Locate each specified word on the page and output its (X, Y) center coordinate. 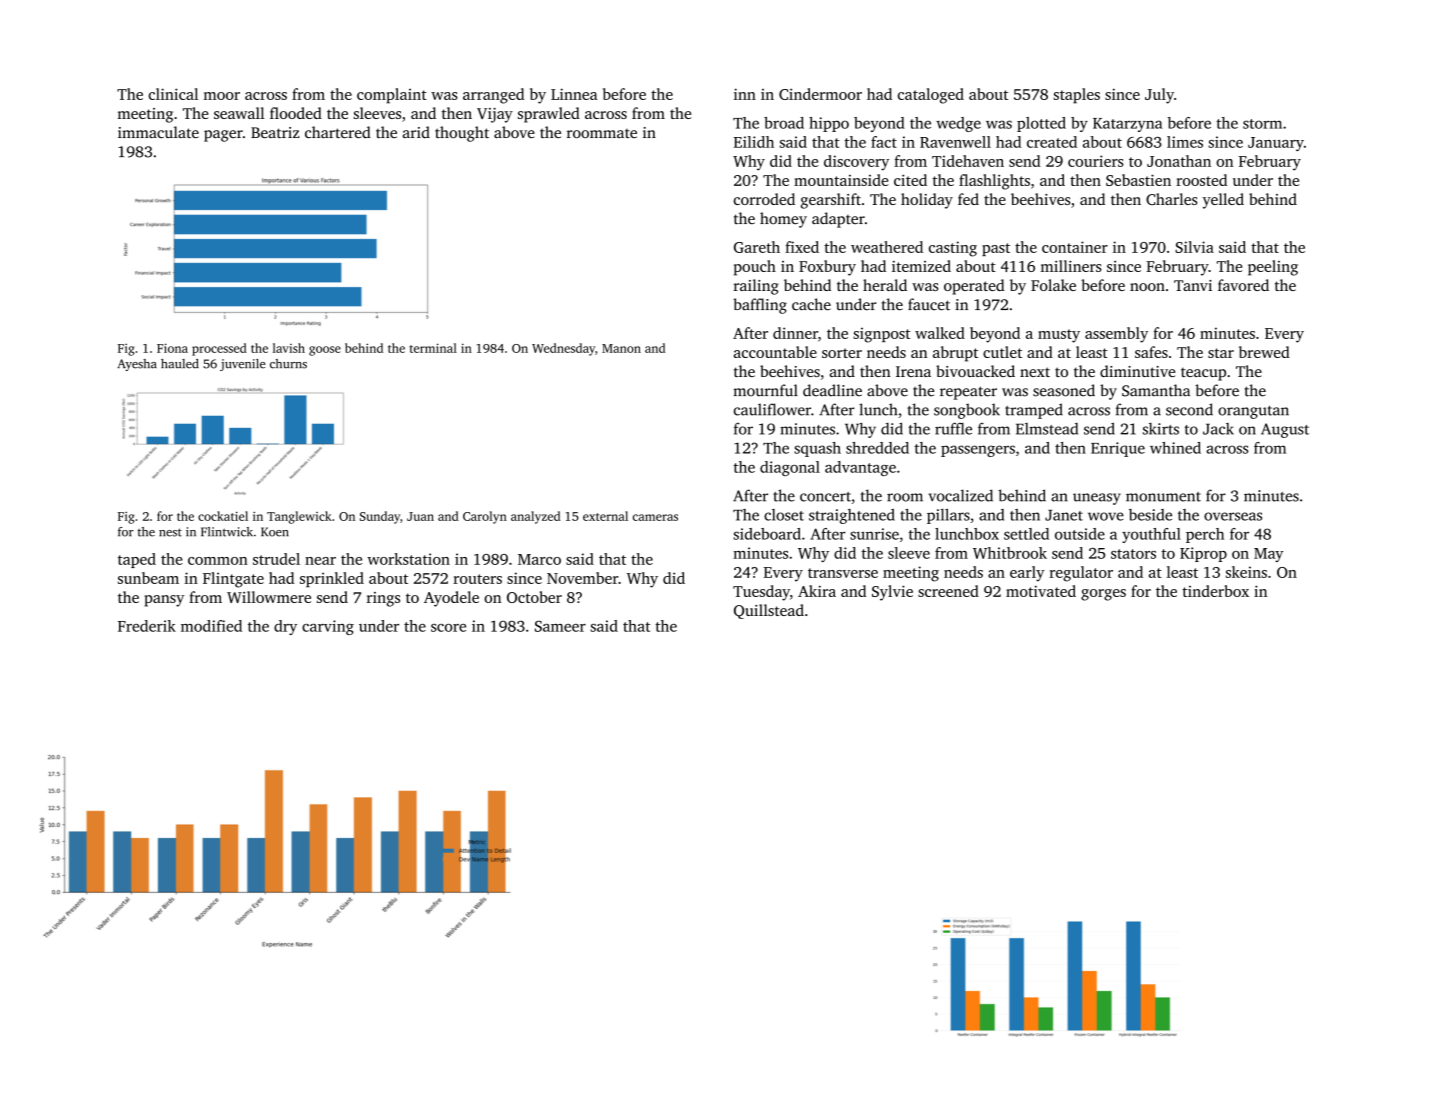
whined (1175, 448)
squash (817, 449)
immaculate (158, 132)
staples (1077, 96)
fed (968, 199)
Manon (621, 348)
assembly (1116, 335)
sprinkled (332, 579)
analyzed (535, 517)
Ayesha (137, 365)
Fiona (172, 348)
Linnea (574, 94)
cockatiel (223, 516)
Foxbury (827, 268)
